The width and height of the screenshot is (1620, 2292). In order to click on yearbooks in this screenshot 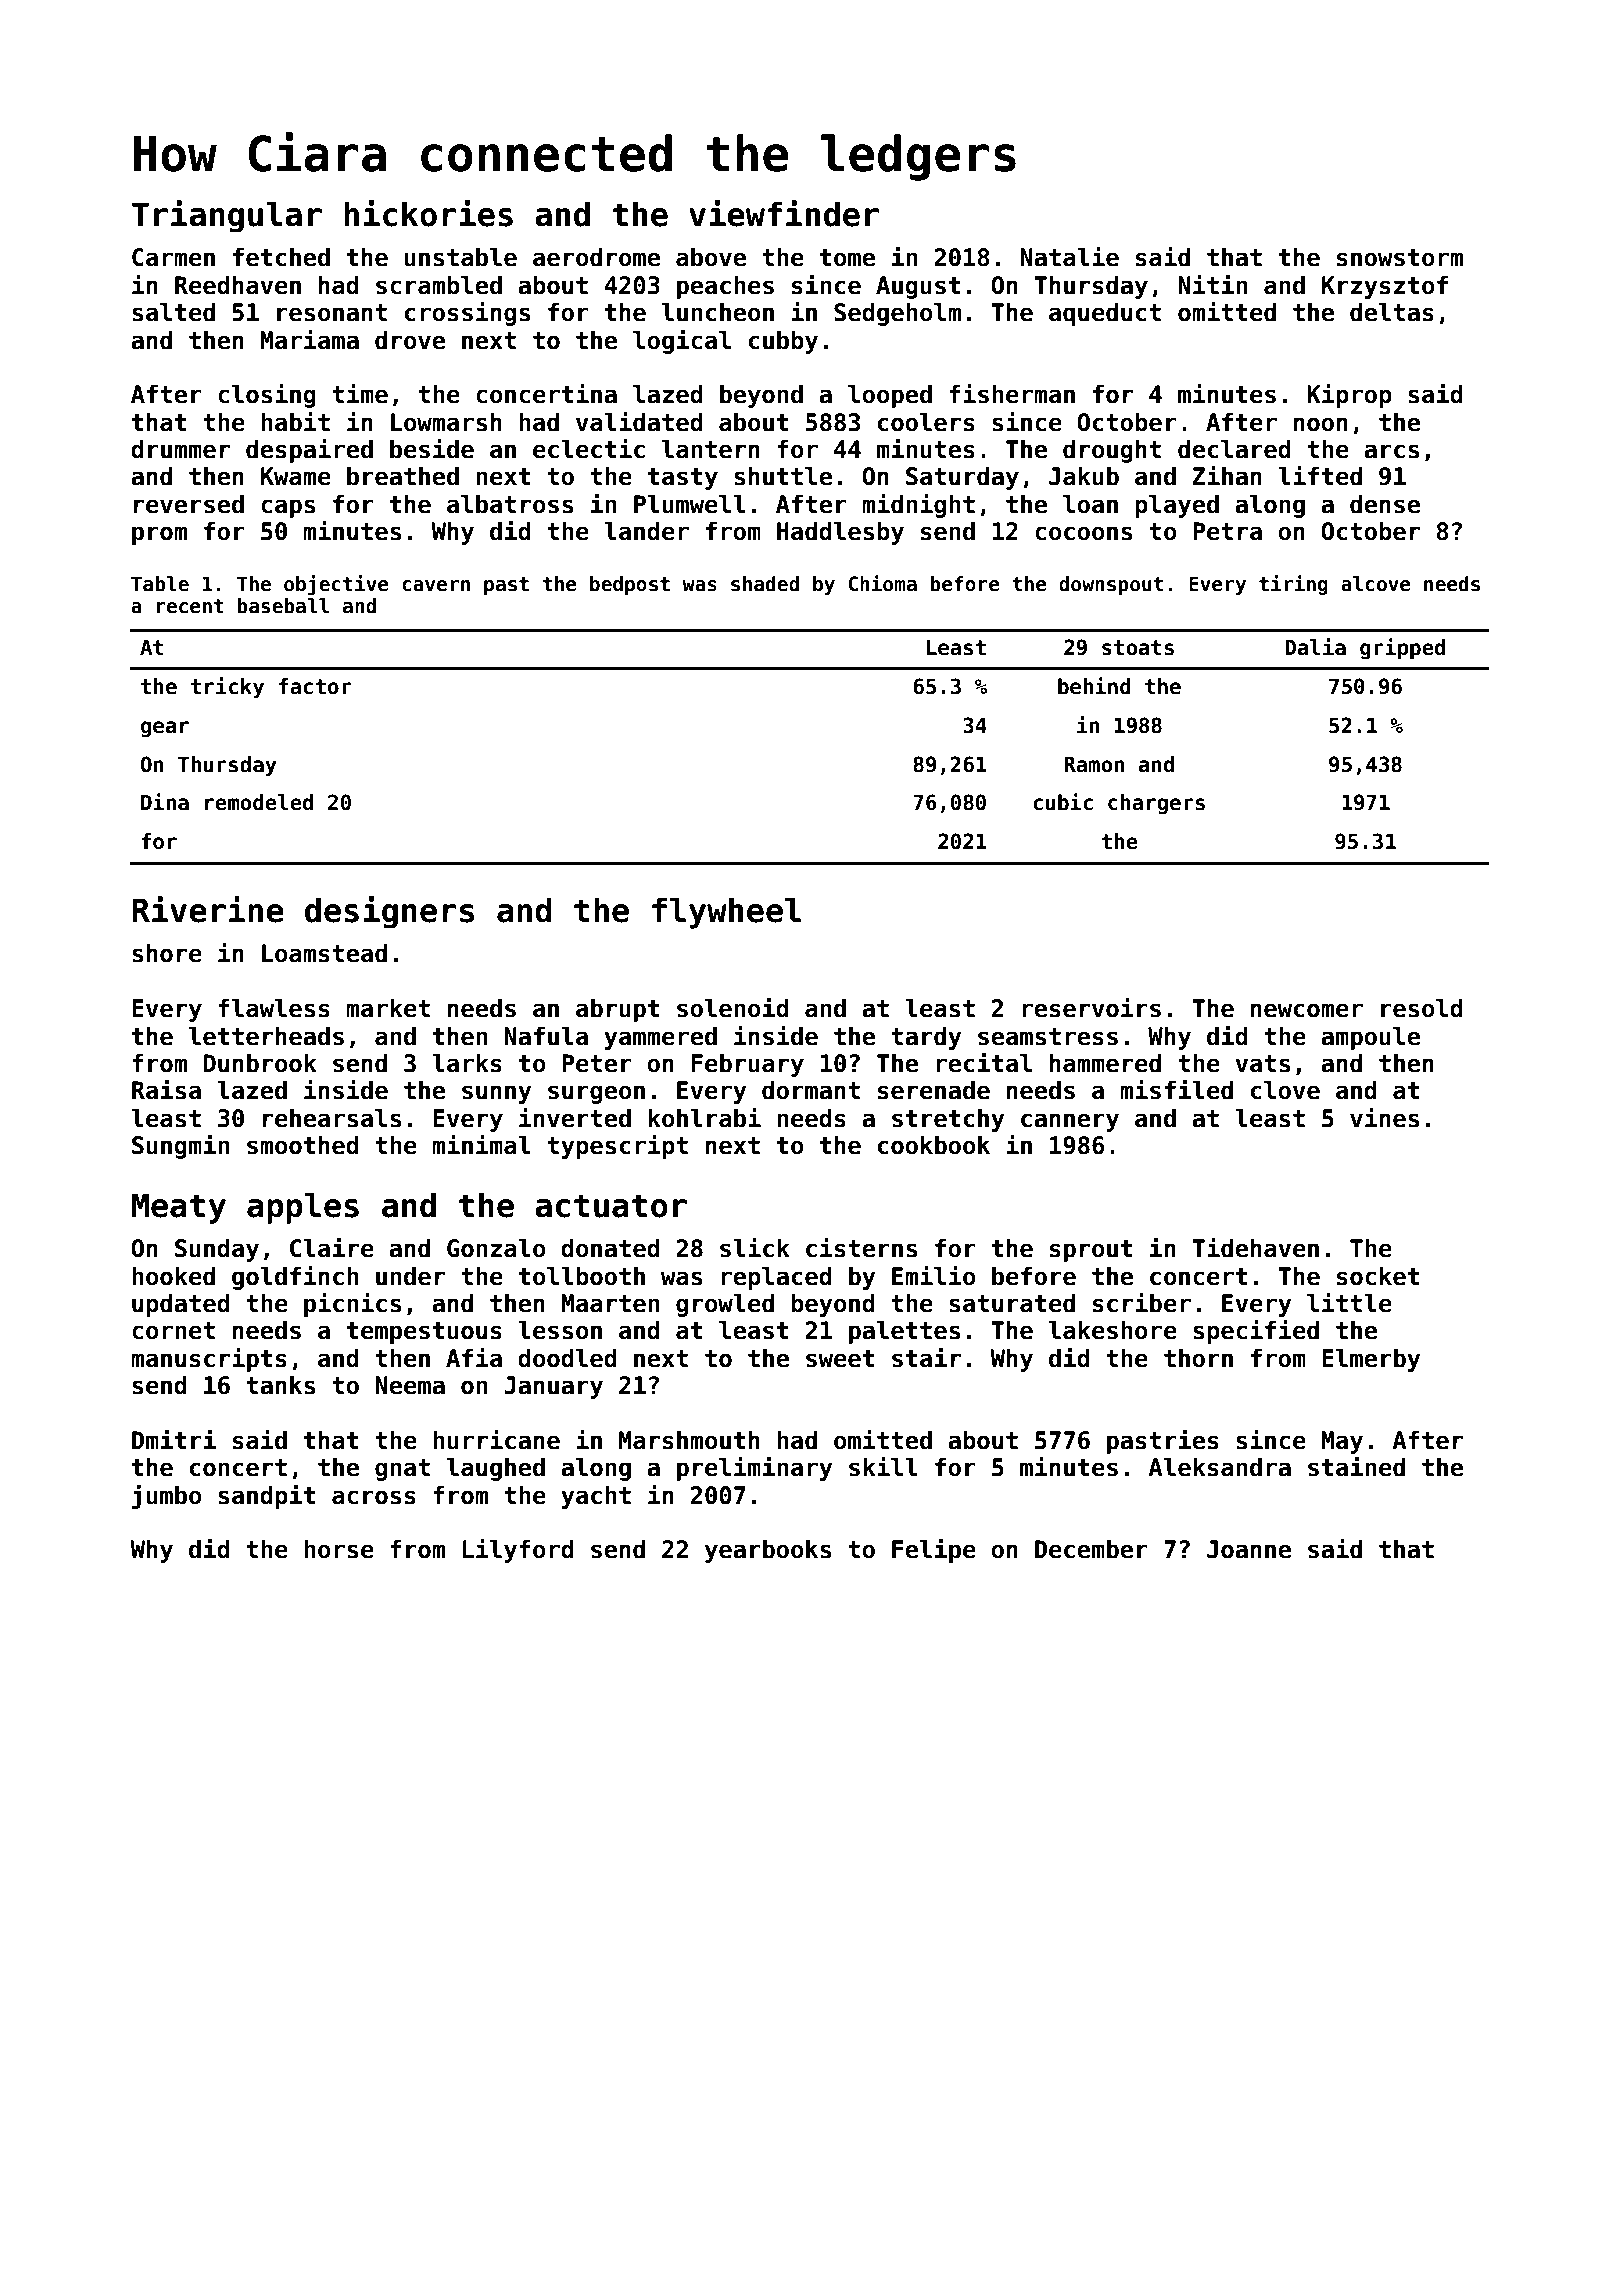, I will do `click(768, 1551)`.
